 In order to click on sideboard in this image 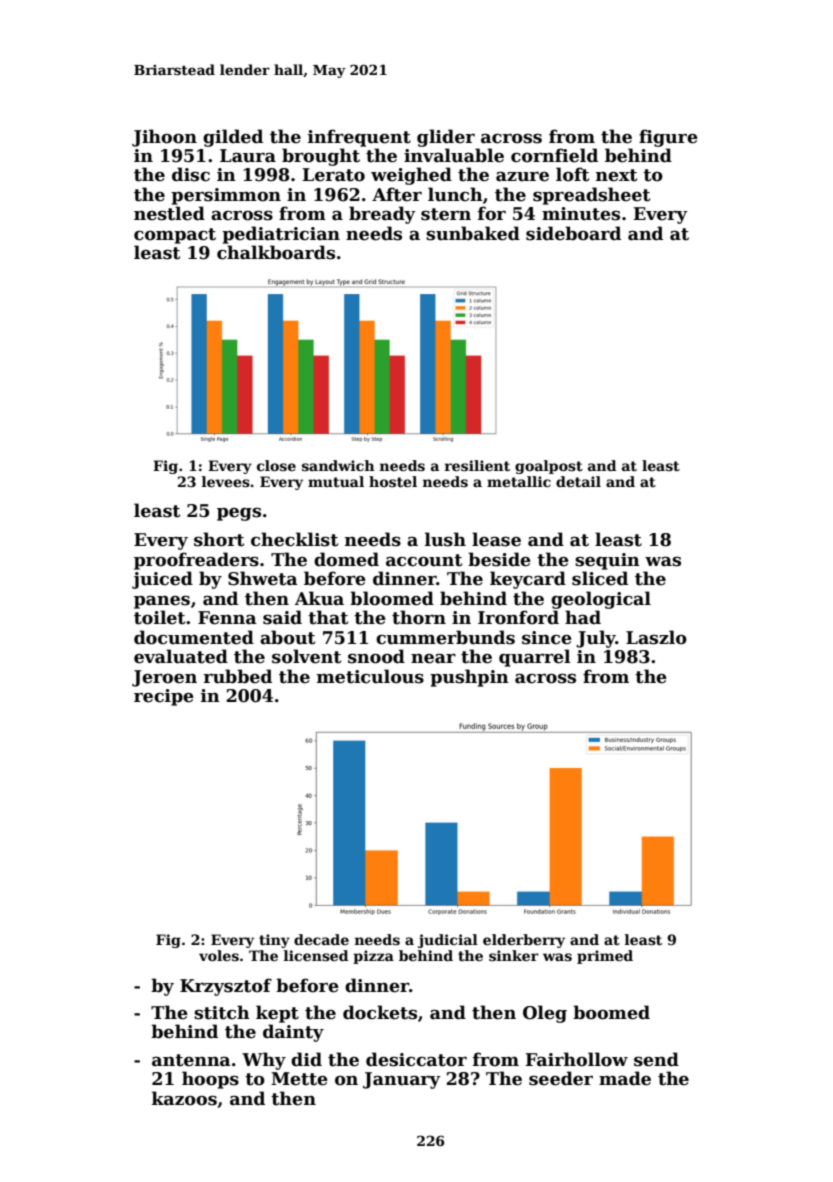, I will do `click(573, 233)`.
